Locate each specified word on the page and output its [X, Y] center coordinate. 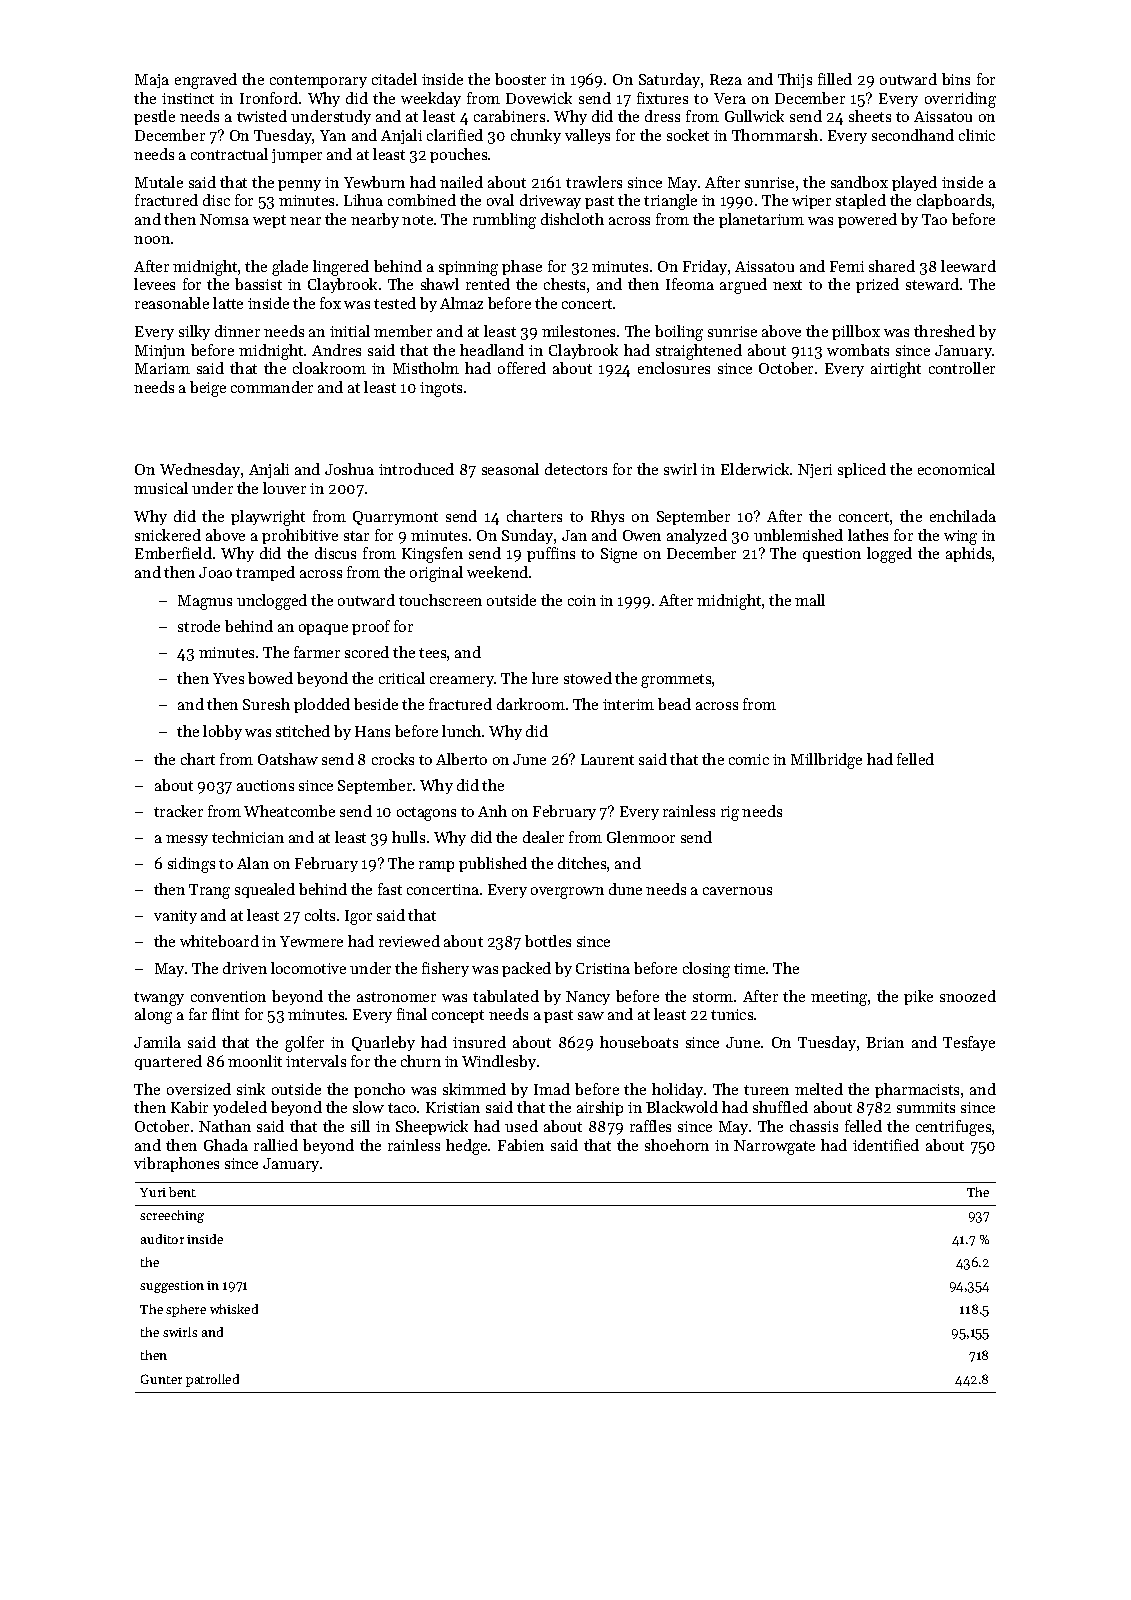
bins [956, 79]
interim [628, 704]
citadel [394, 79]
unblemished [798, 535]
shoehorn [677, 1145]
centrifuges [953, 1128]
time [749, 968]
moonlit [255, 1061]
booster [520, 79]
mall [810, 600]
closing [706, 970]
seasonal [510, 469]
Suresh [266, 704]
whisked [234, 1309]
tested [395, 303]
